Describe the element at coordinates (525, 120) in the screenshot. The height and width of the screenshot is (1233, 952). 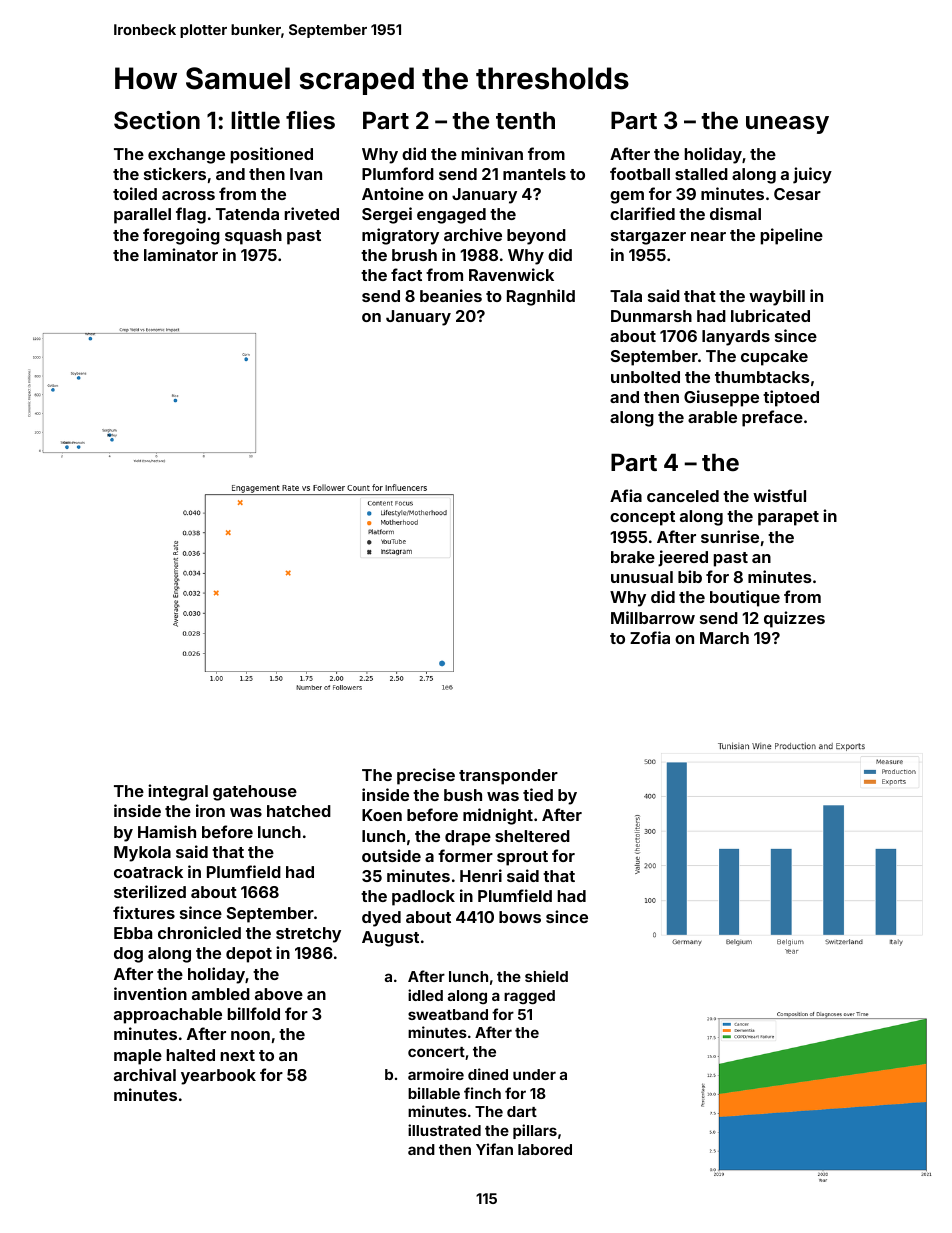
I see `tenth` at that location.
